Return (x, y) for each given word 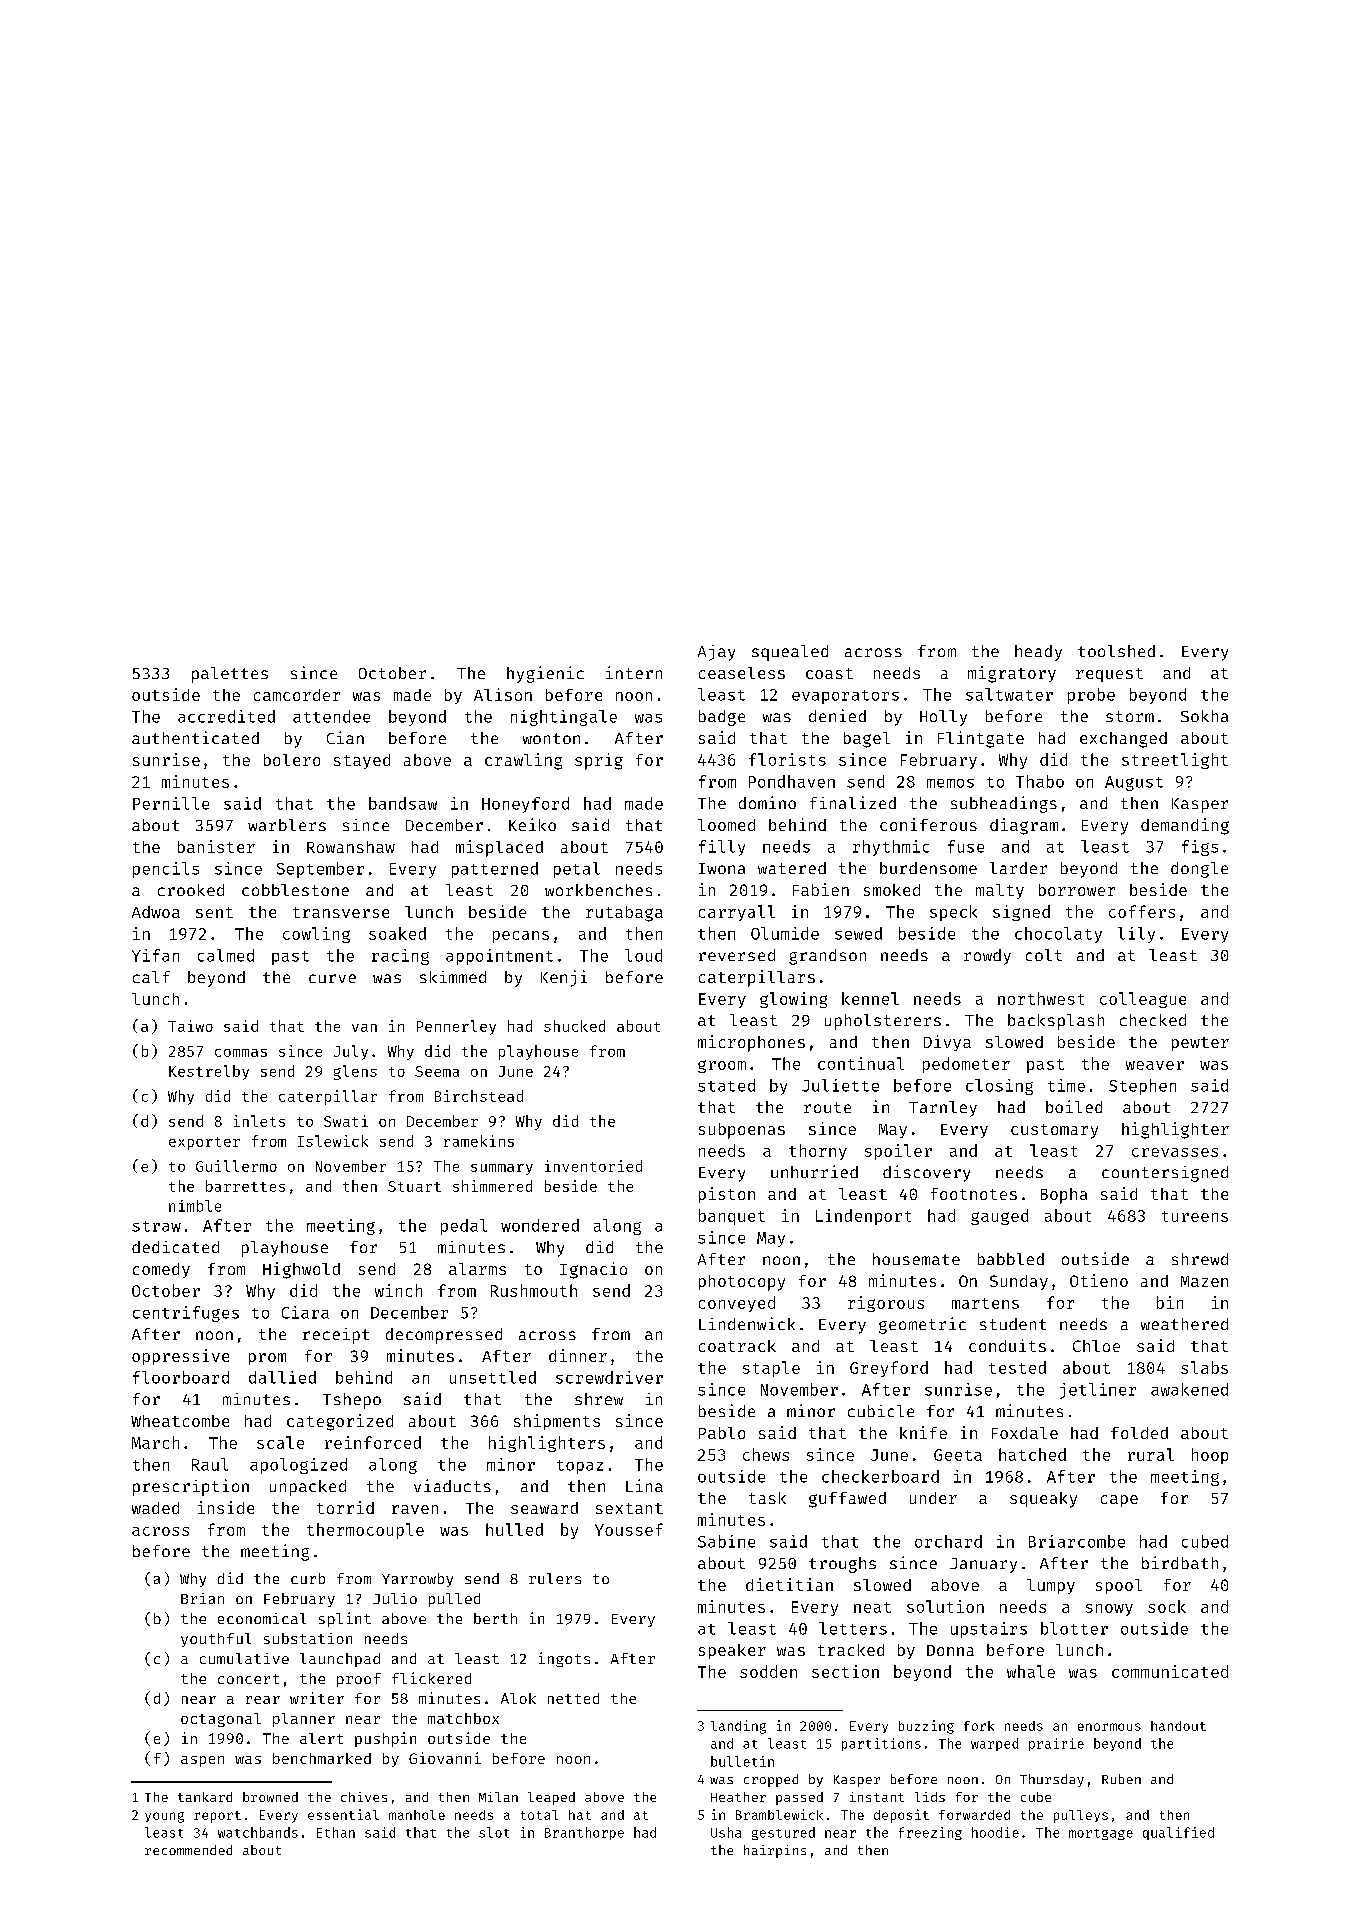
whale (1031, 1671)
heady (1038, 653)
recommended (188, 1850)
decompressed (444, 1336)
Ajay (716, 653)
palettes (230, 675)
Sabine (726, 1541)
